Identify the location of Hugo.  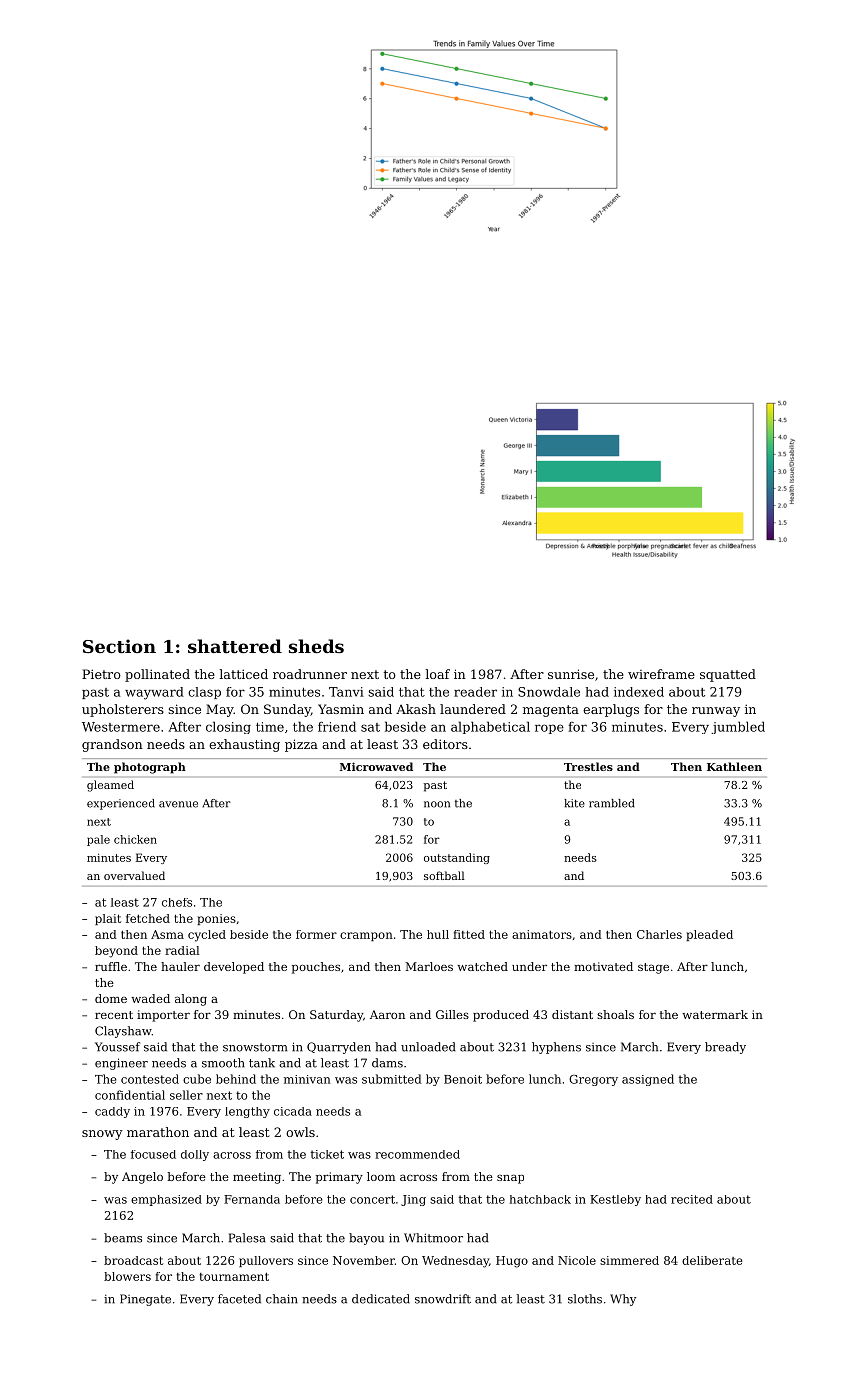
(512, 1262).
